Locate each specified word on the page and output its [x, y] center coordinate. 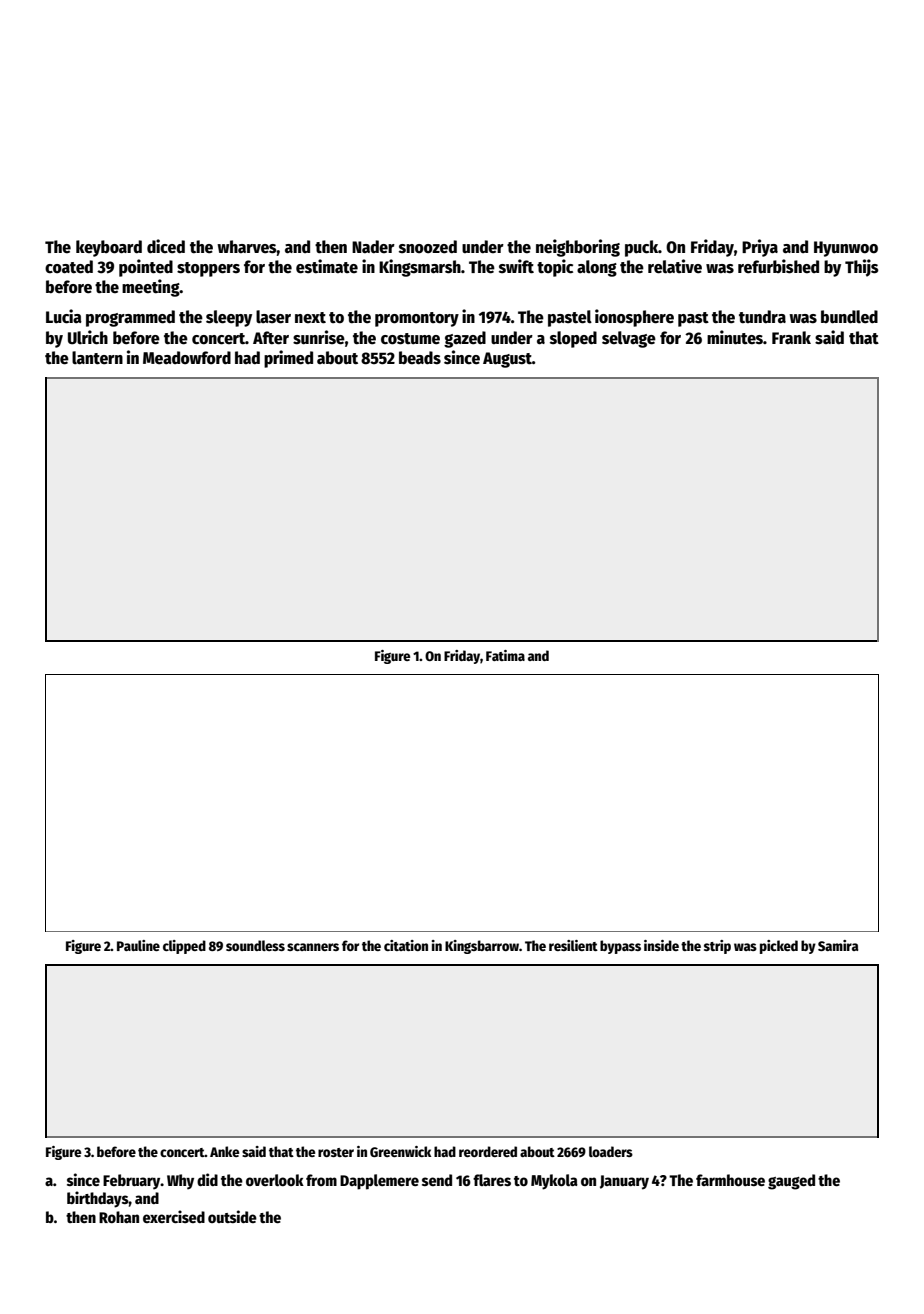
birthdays [98, 1199]
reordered [488, 1151]
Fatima [505, 655]
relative [675, 266]
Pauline [138, 945]
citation [406, 945]
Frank [791, 337]
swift [516, 266]
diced [166, 246]
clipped [184, 947]
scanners [313, 947]
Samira [838, 945]
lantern [97, 358]
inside [661, 945]
